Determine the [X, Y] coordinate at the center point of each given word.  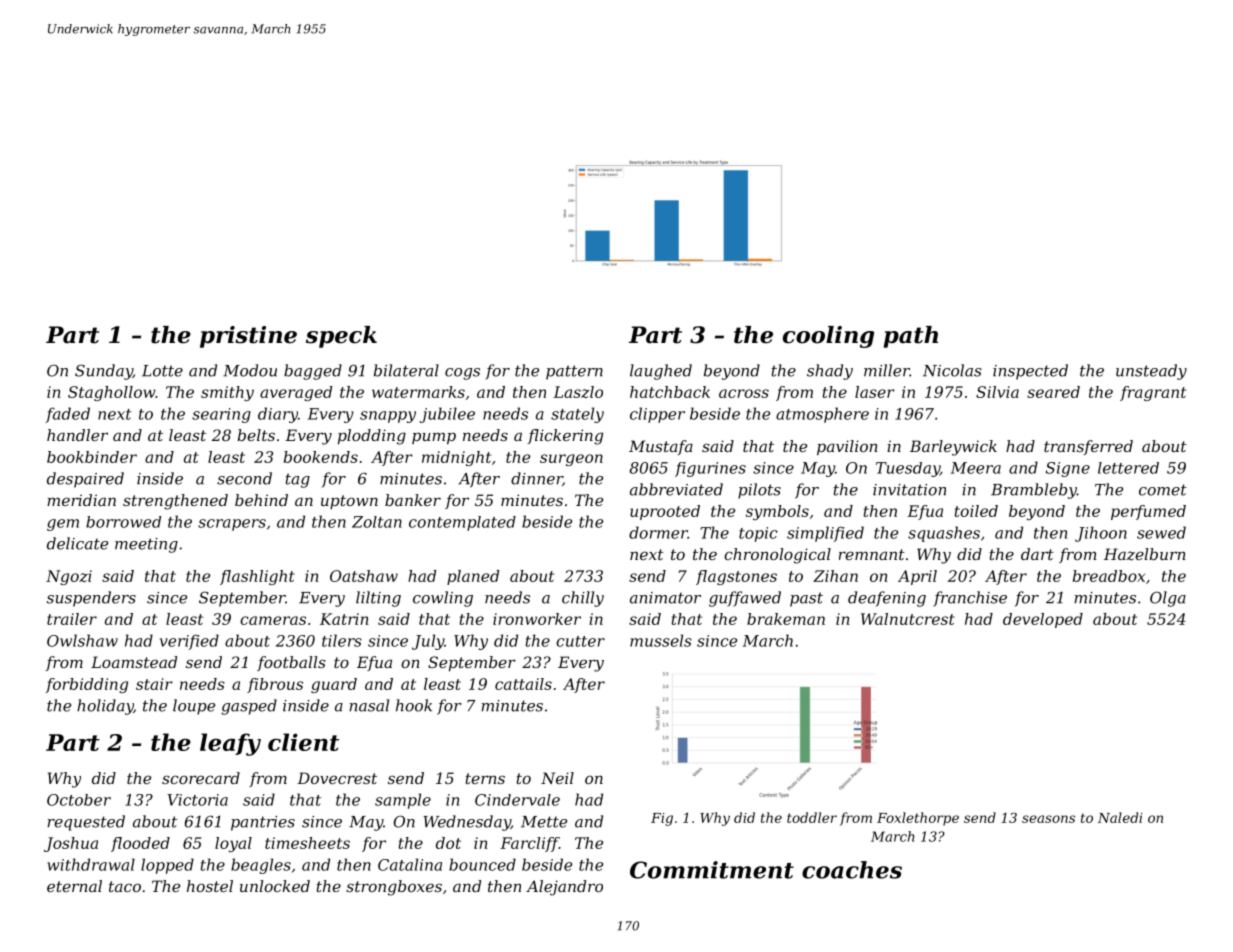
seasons [1048, 819]
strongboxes [394, 888]
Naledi [1120, 817]
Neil [557, 778]
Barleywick [953, 448]
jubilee [447, 415]
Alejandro [564, 888]
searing [221, 415]
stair [154, 684]
